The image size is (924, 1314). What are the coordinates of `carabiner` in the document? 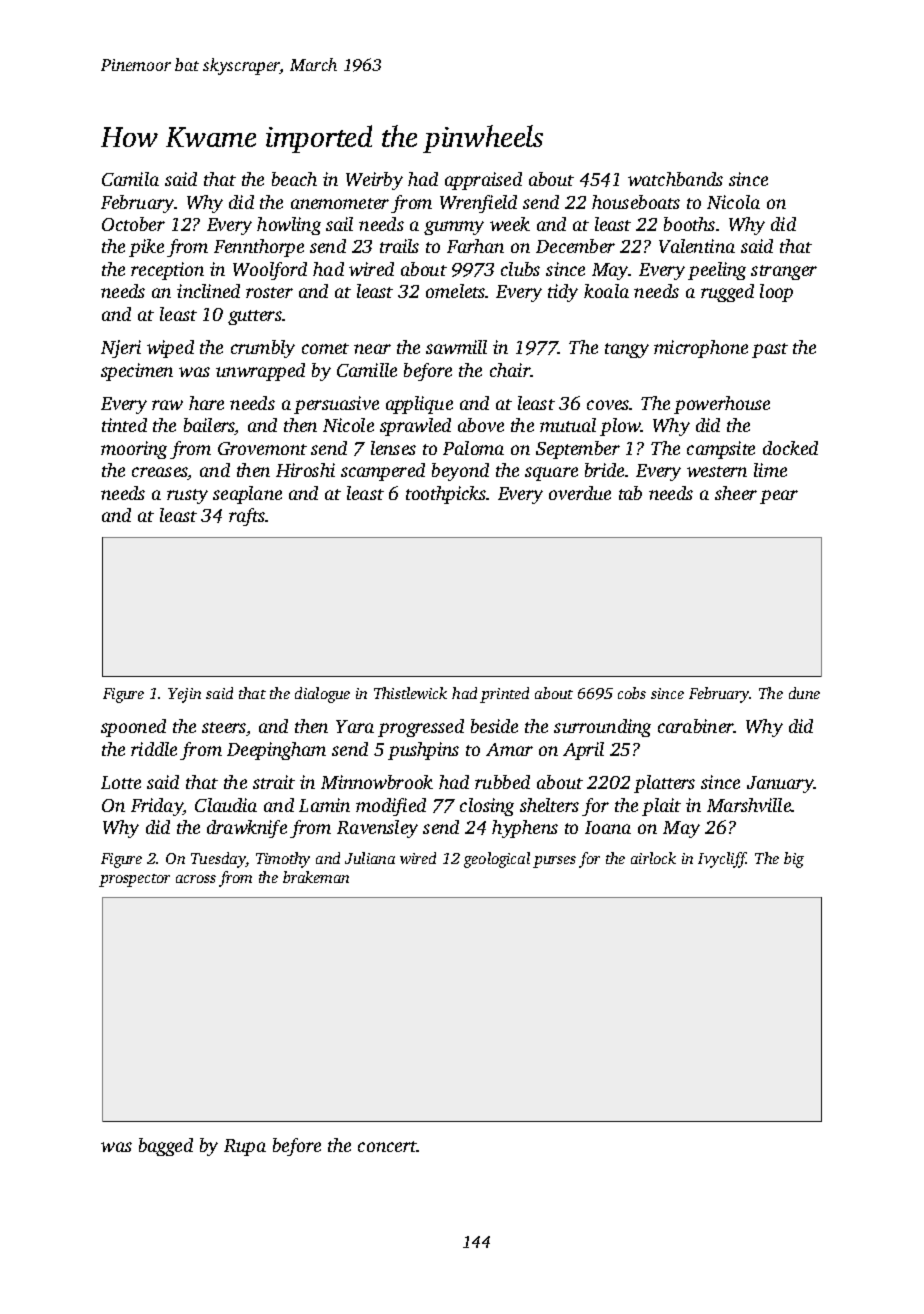 It's located at (696, 726).
